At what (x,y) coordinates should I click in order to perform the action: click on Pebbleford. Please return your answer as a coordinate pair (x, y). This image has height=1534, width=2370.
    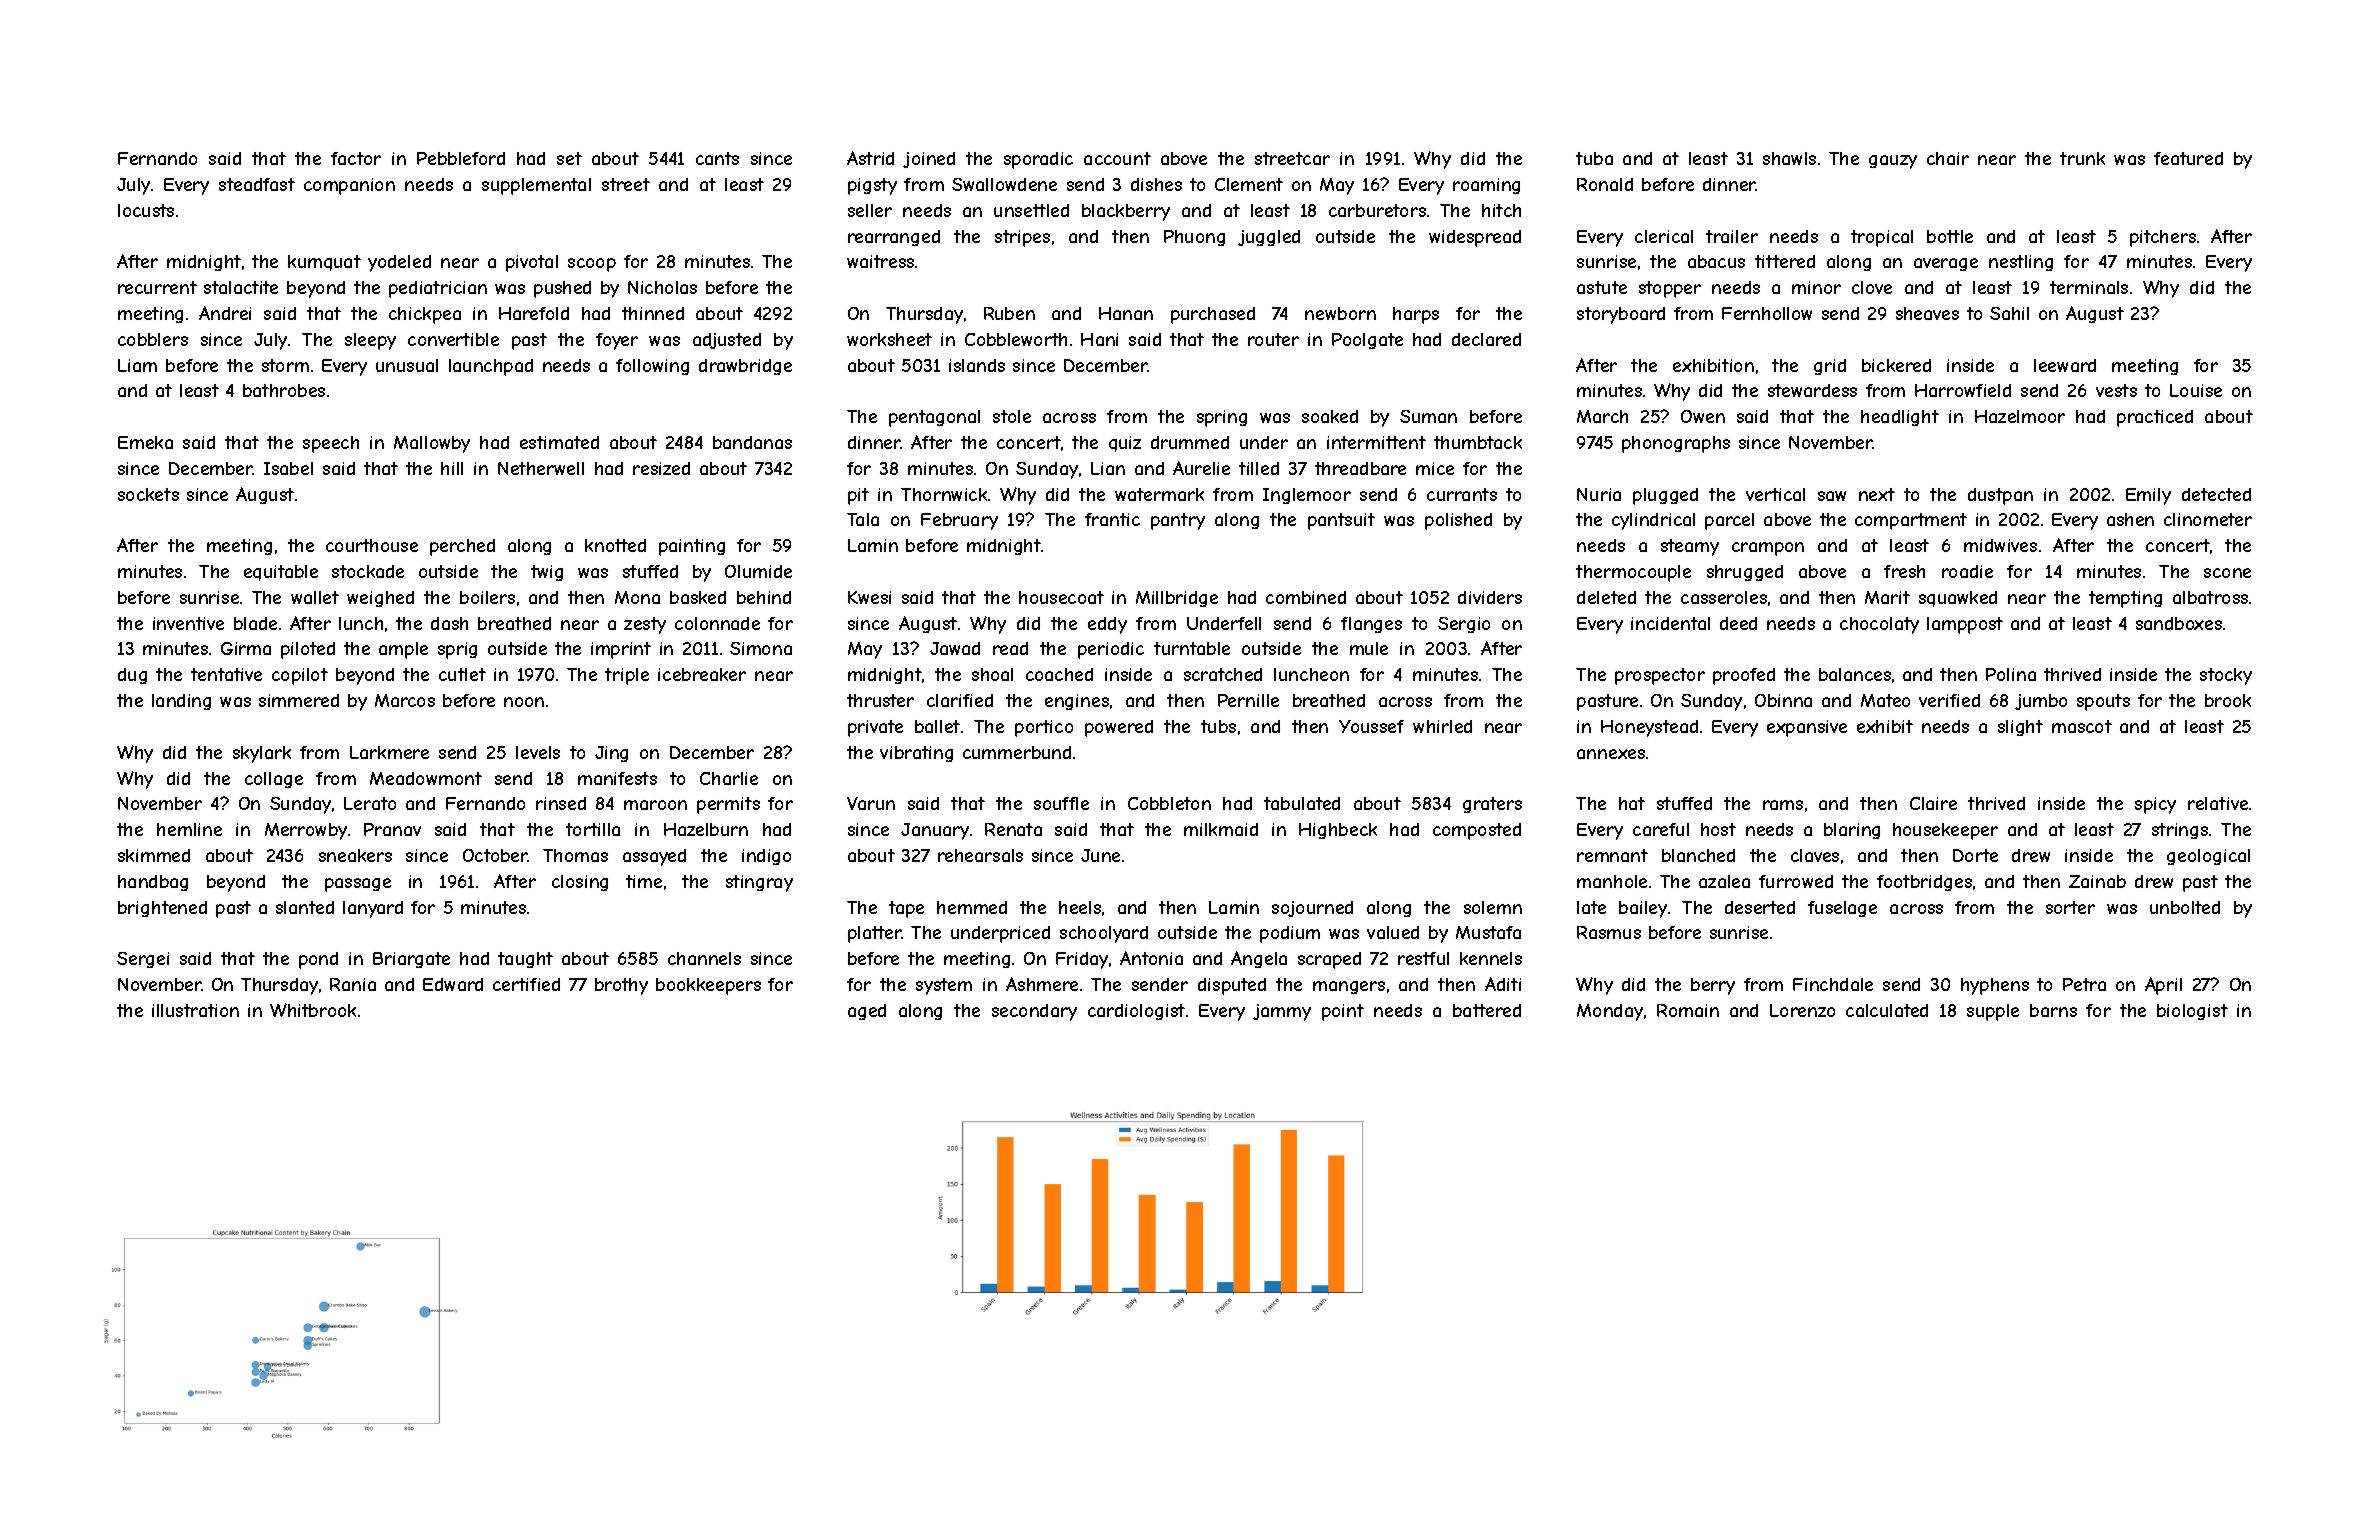
    Looking at the image, I should click on (461, 158).
